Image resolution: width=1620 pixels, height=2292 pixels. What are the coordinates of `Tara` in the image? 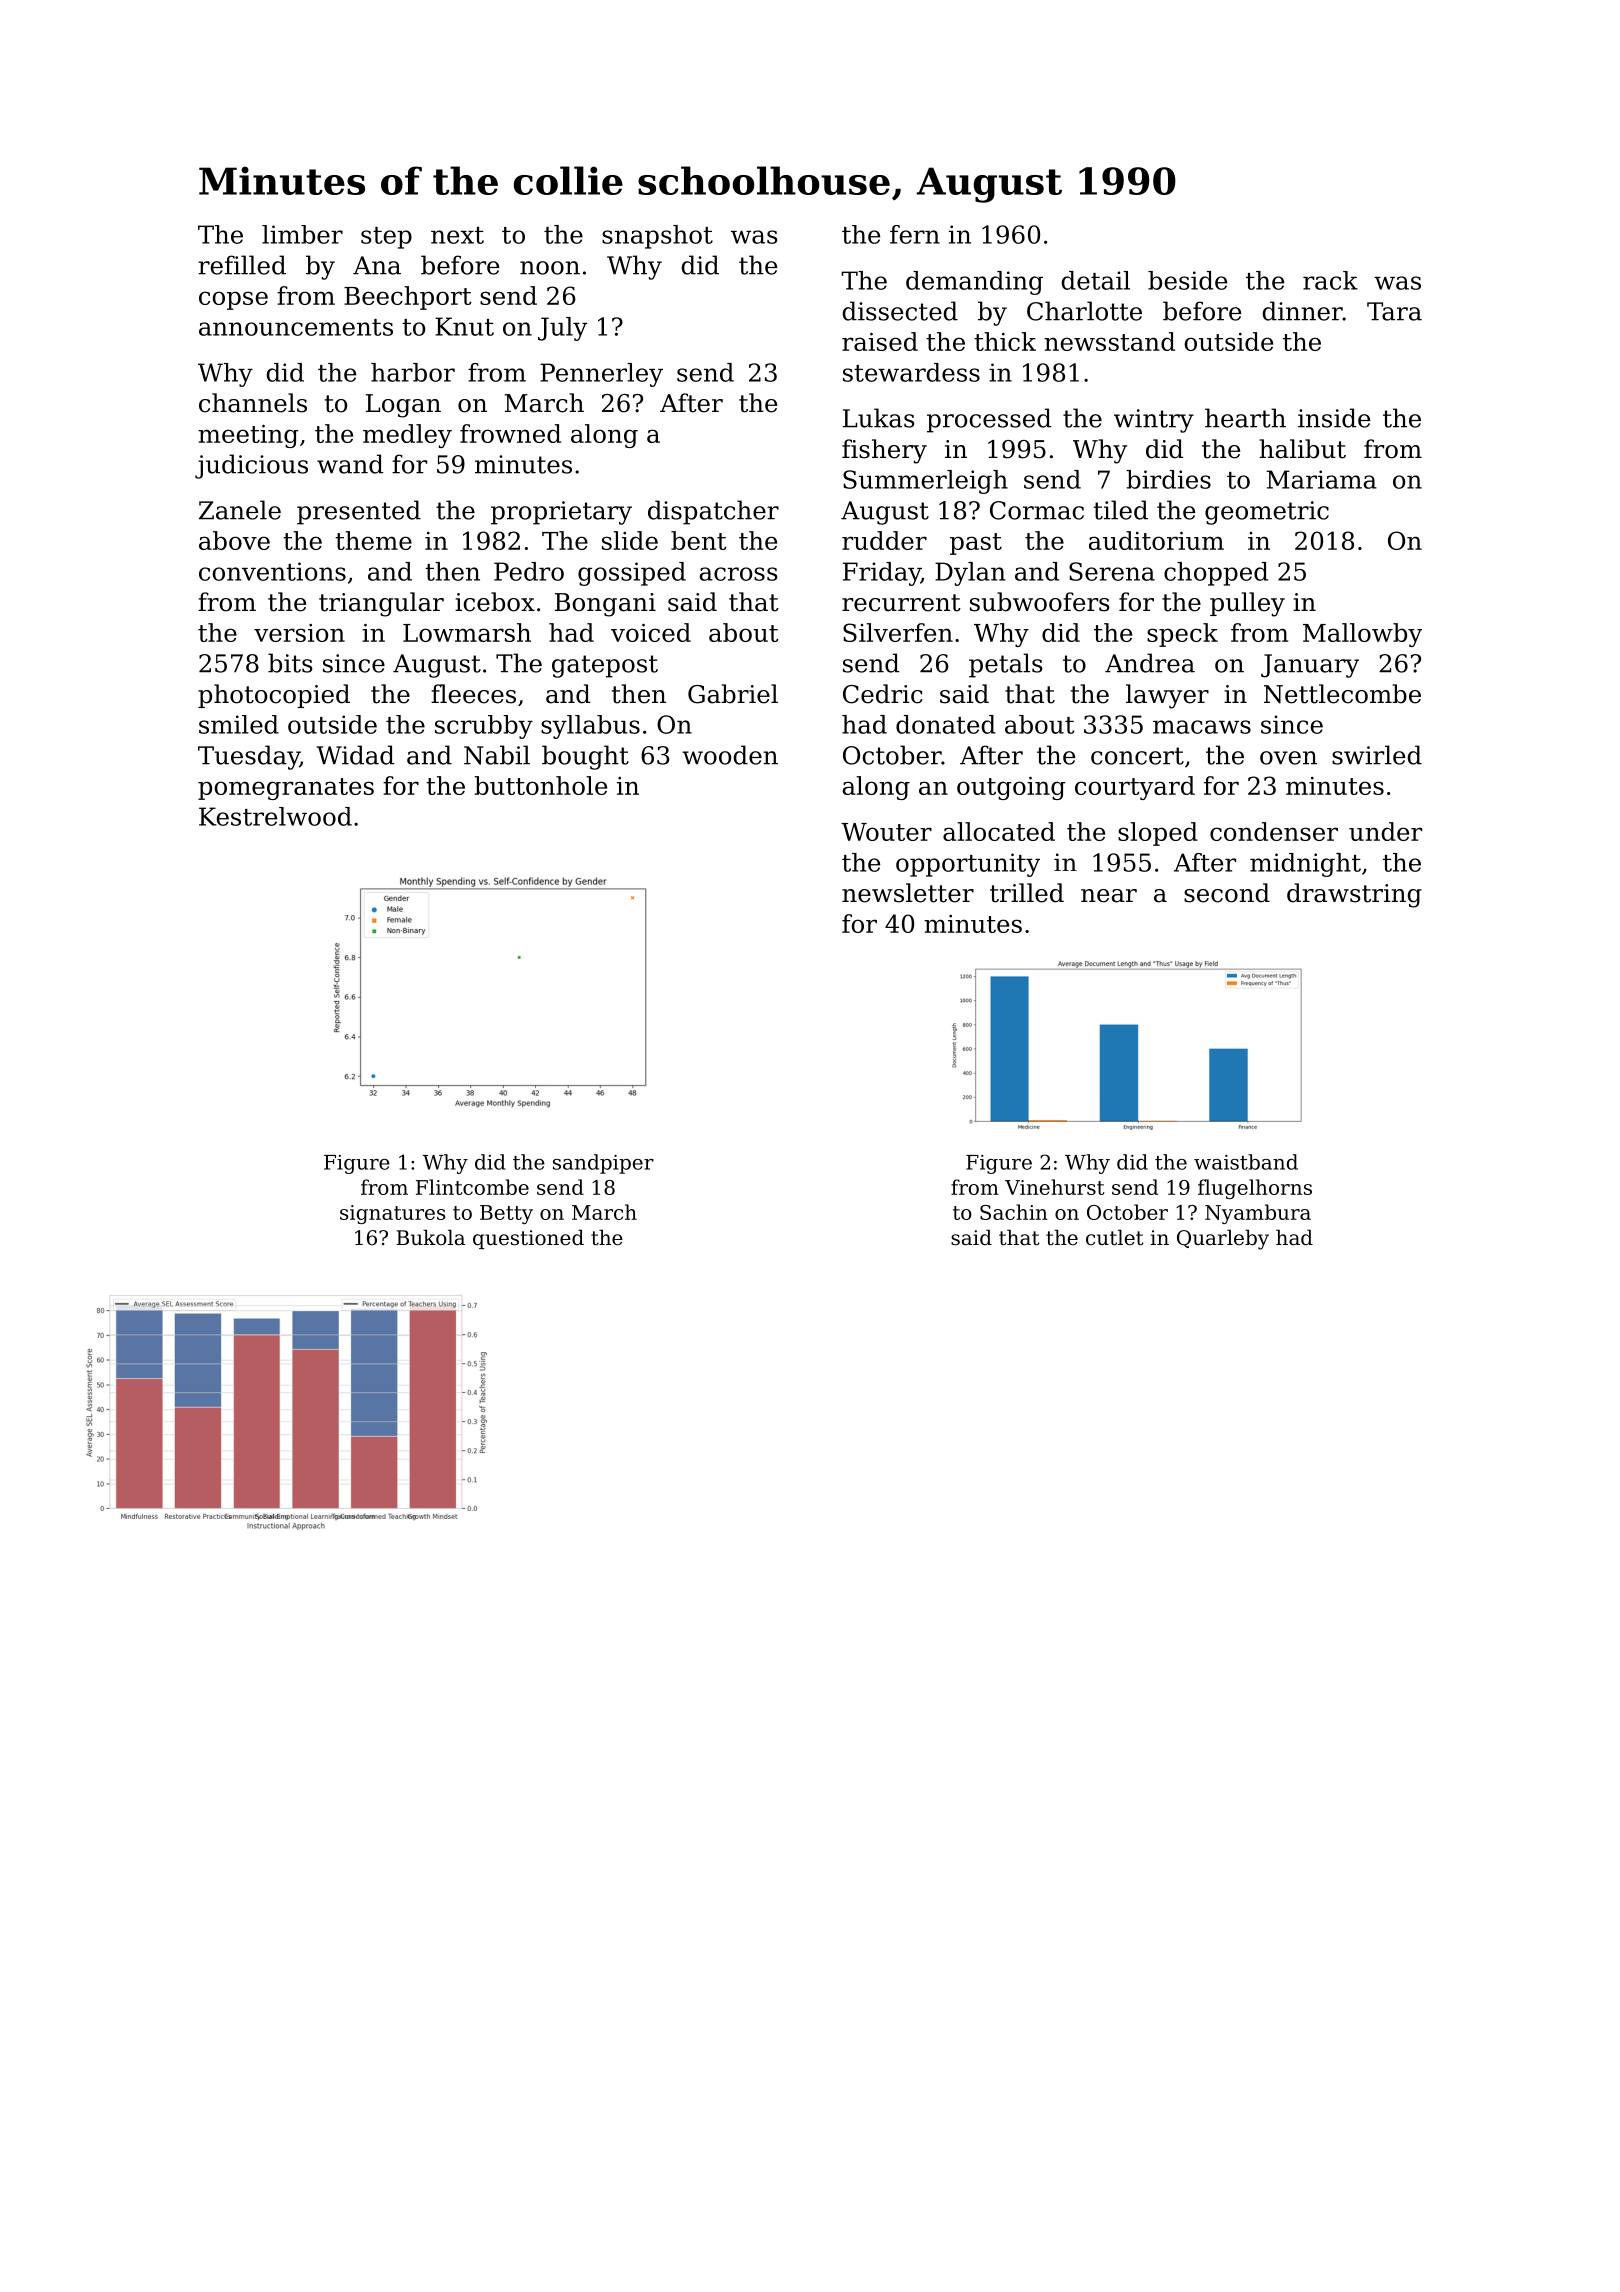 It's located at (1394, 311).
